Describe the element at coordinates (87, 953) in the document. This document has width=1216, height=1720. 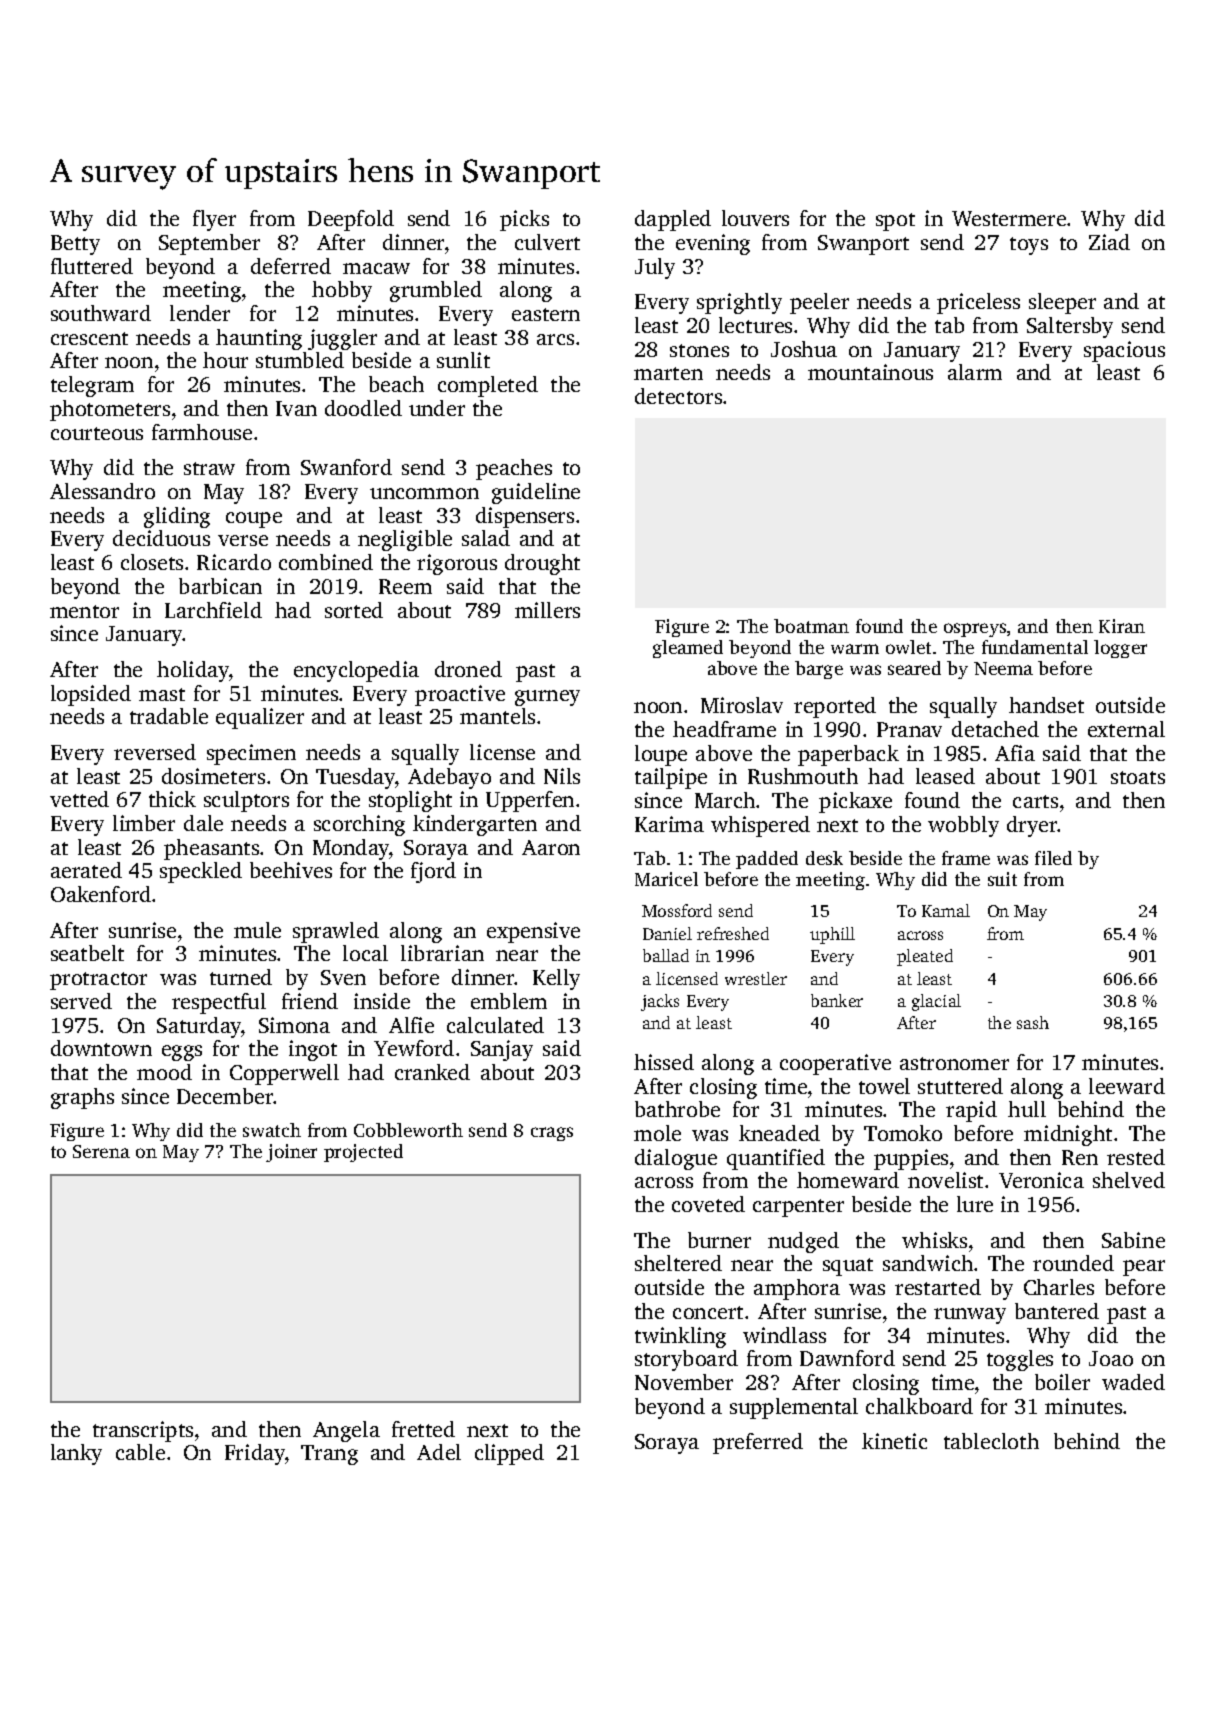
I see `seatbelt` at that location.
